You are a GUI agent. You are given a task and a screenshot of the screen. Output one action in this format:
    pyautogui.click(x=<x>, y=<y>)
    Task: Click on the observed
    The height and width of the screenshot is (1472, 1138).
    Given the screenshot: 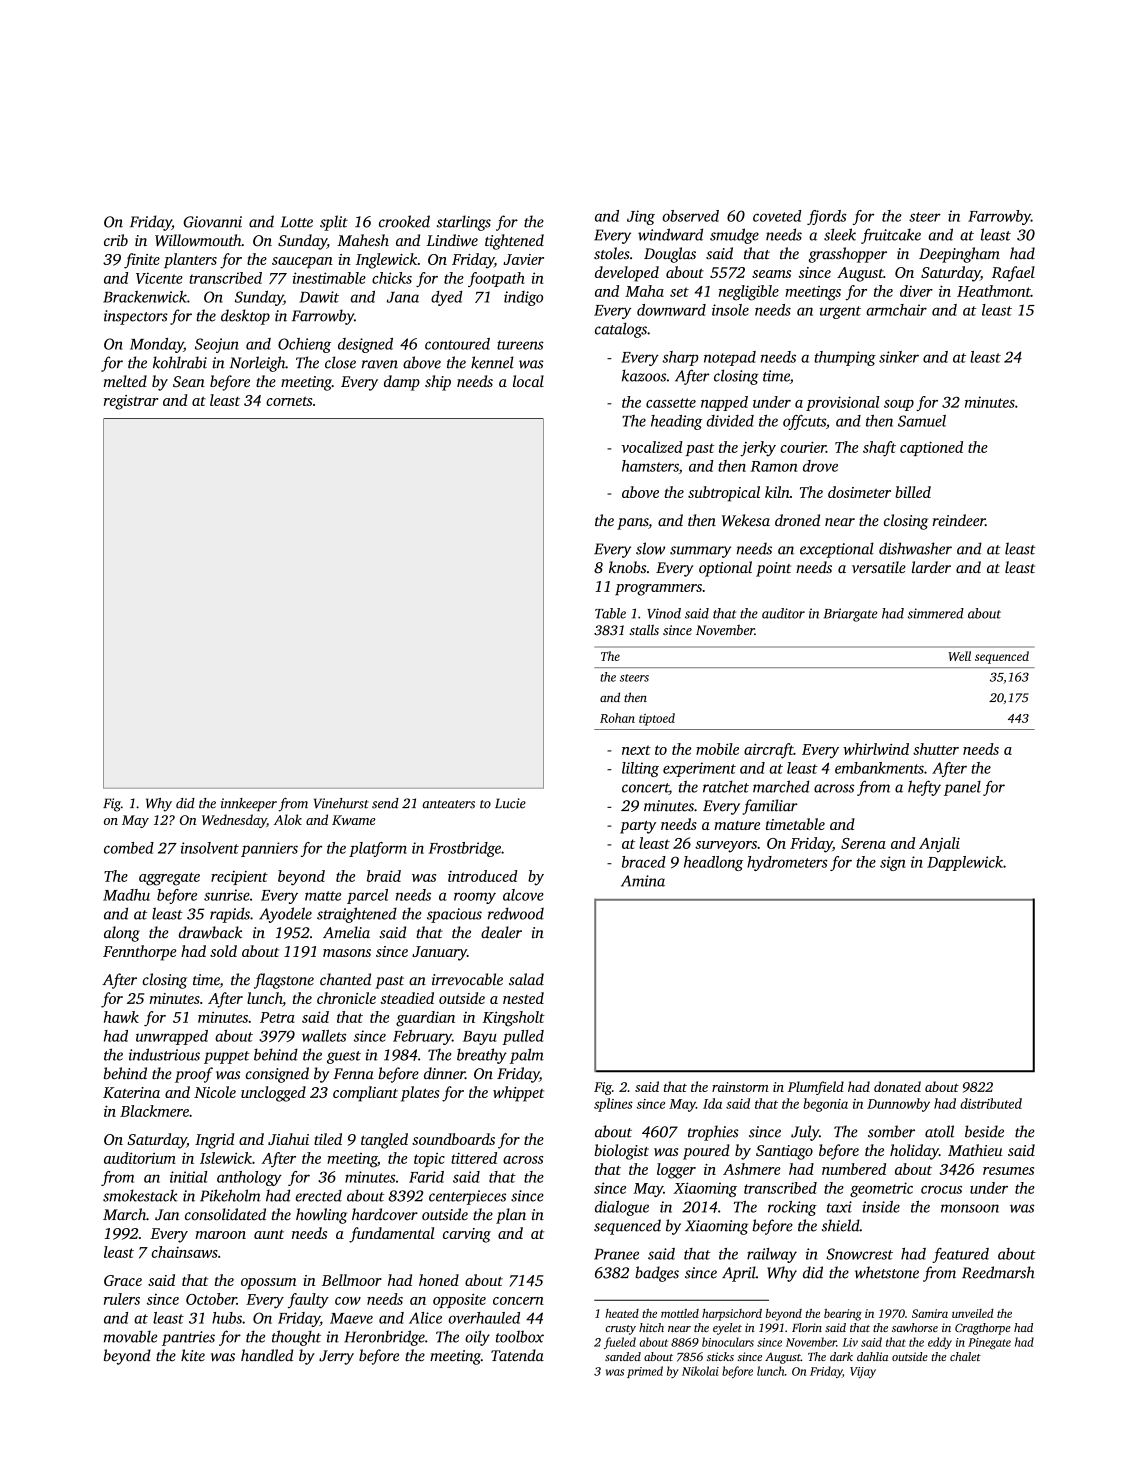 What is the action you would take?
    pyautogui.click(x=690, y=216)
